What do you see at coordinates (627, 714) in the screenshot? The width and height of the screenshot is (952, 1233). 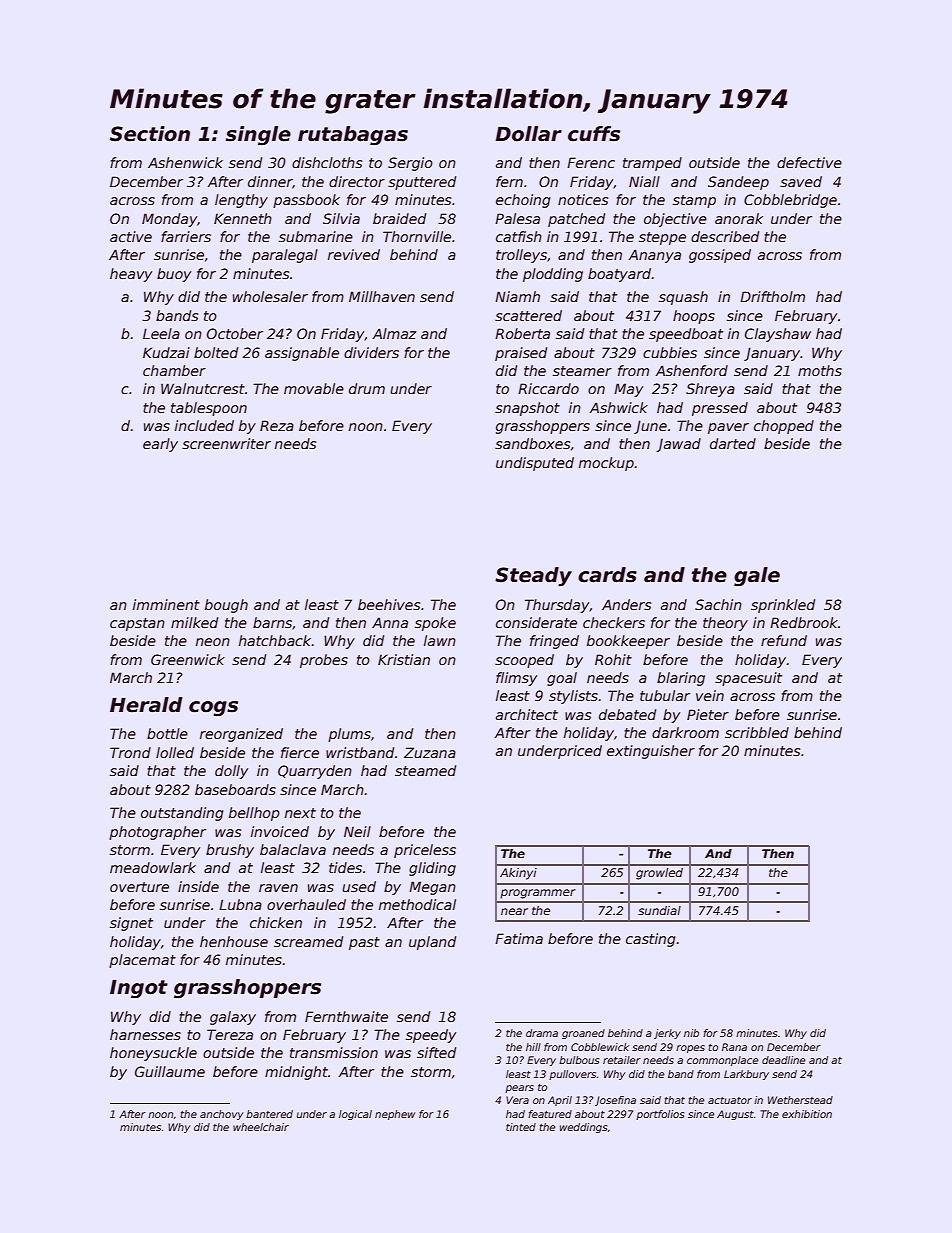 I see `debated` at bounding box center [627, 714].
